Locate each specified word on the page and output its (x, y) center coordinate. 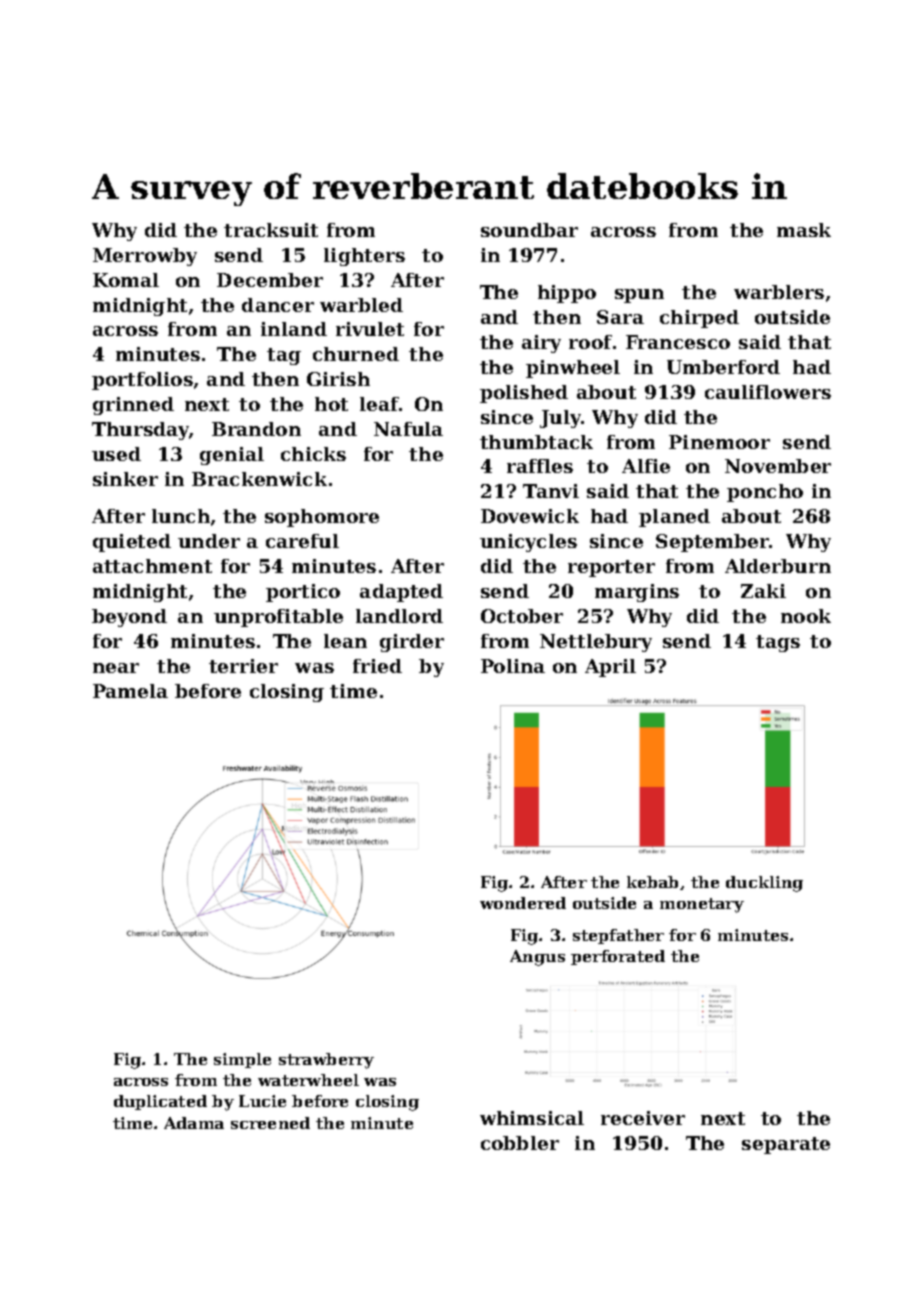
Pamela (130, 691)
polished (524, 394)
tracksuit (271, 230)
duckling (764, 884)
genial (232, 456)
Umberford (723, 367)
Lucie (262, 1101)
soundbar (529, 230)
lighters (364, 257)
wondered (523, 903)
